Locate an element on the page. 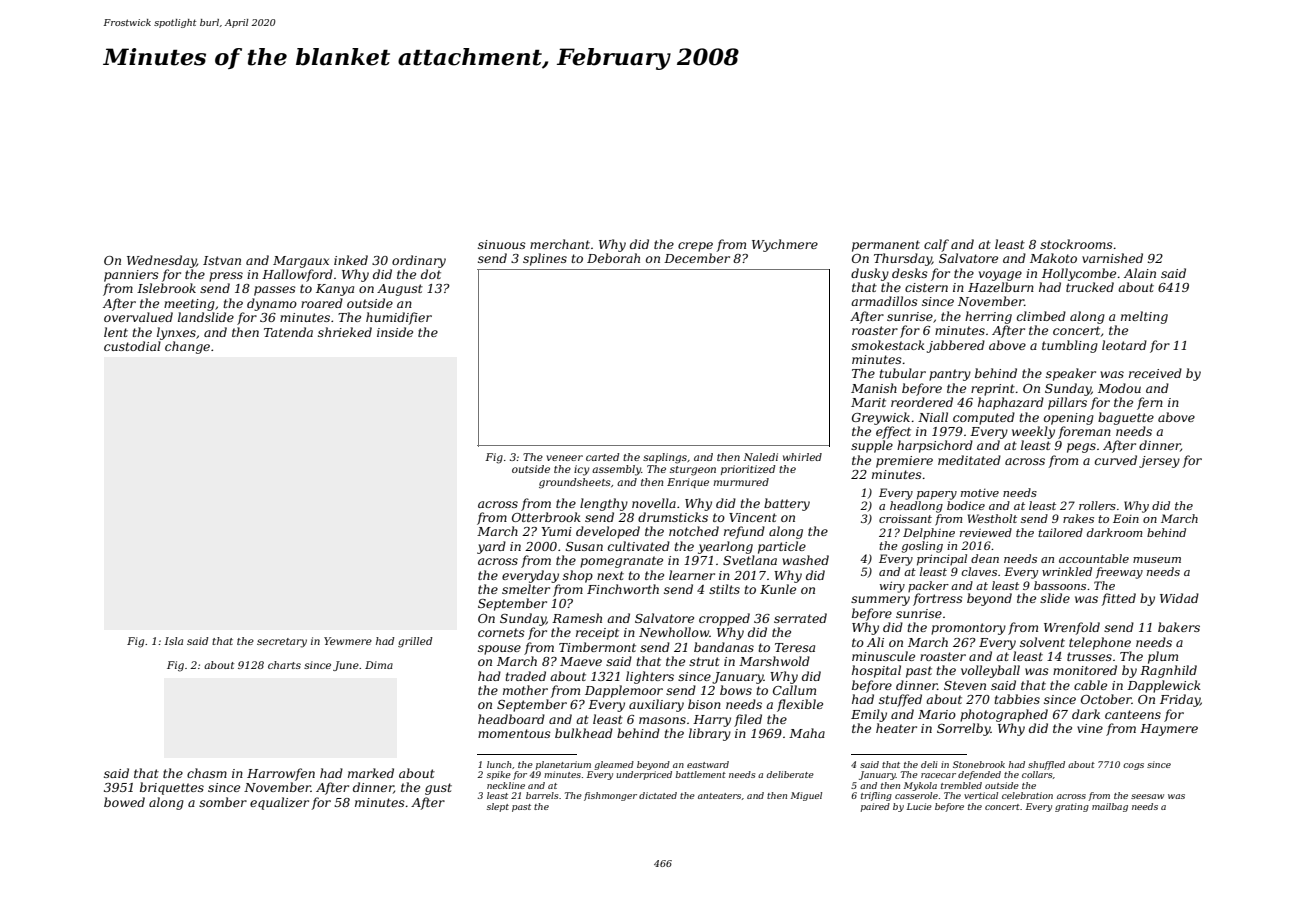  Wednesday is located at coordinates (162, 261).
